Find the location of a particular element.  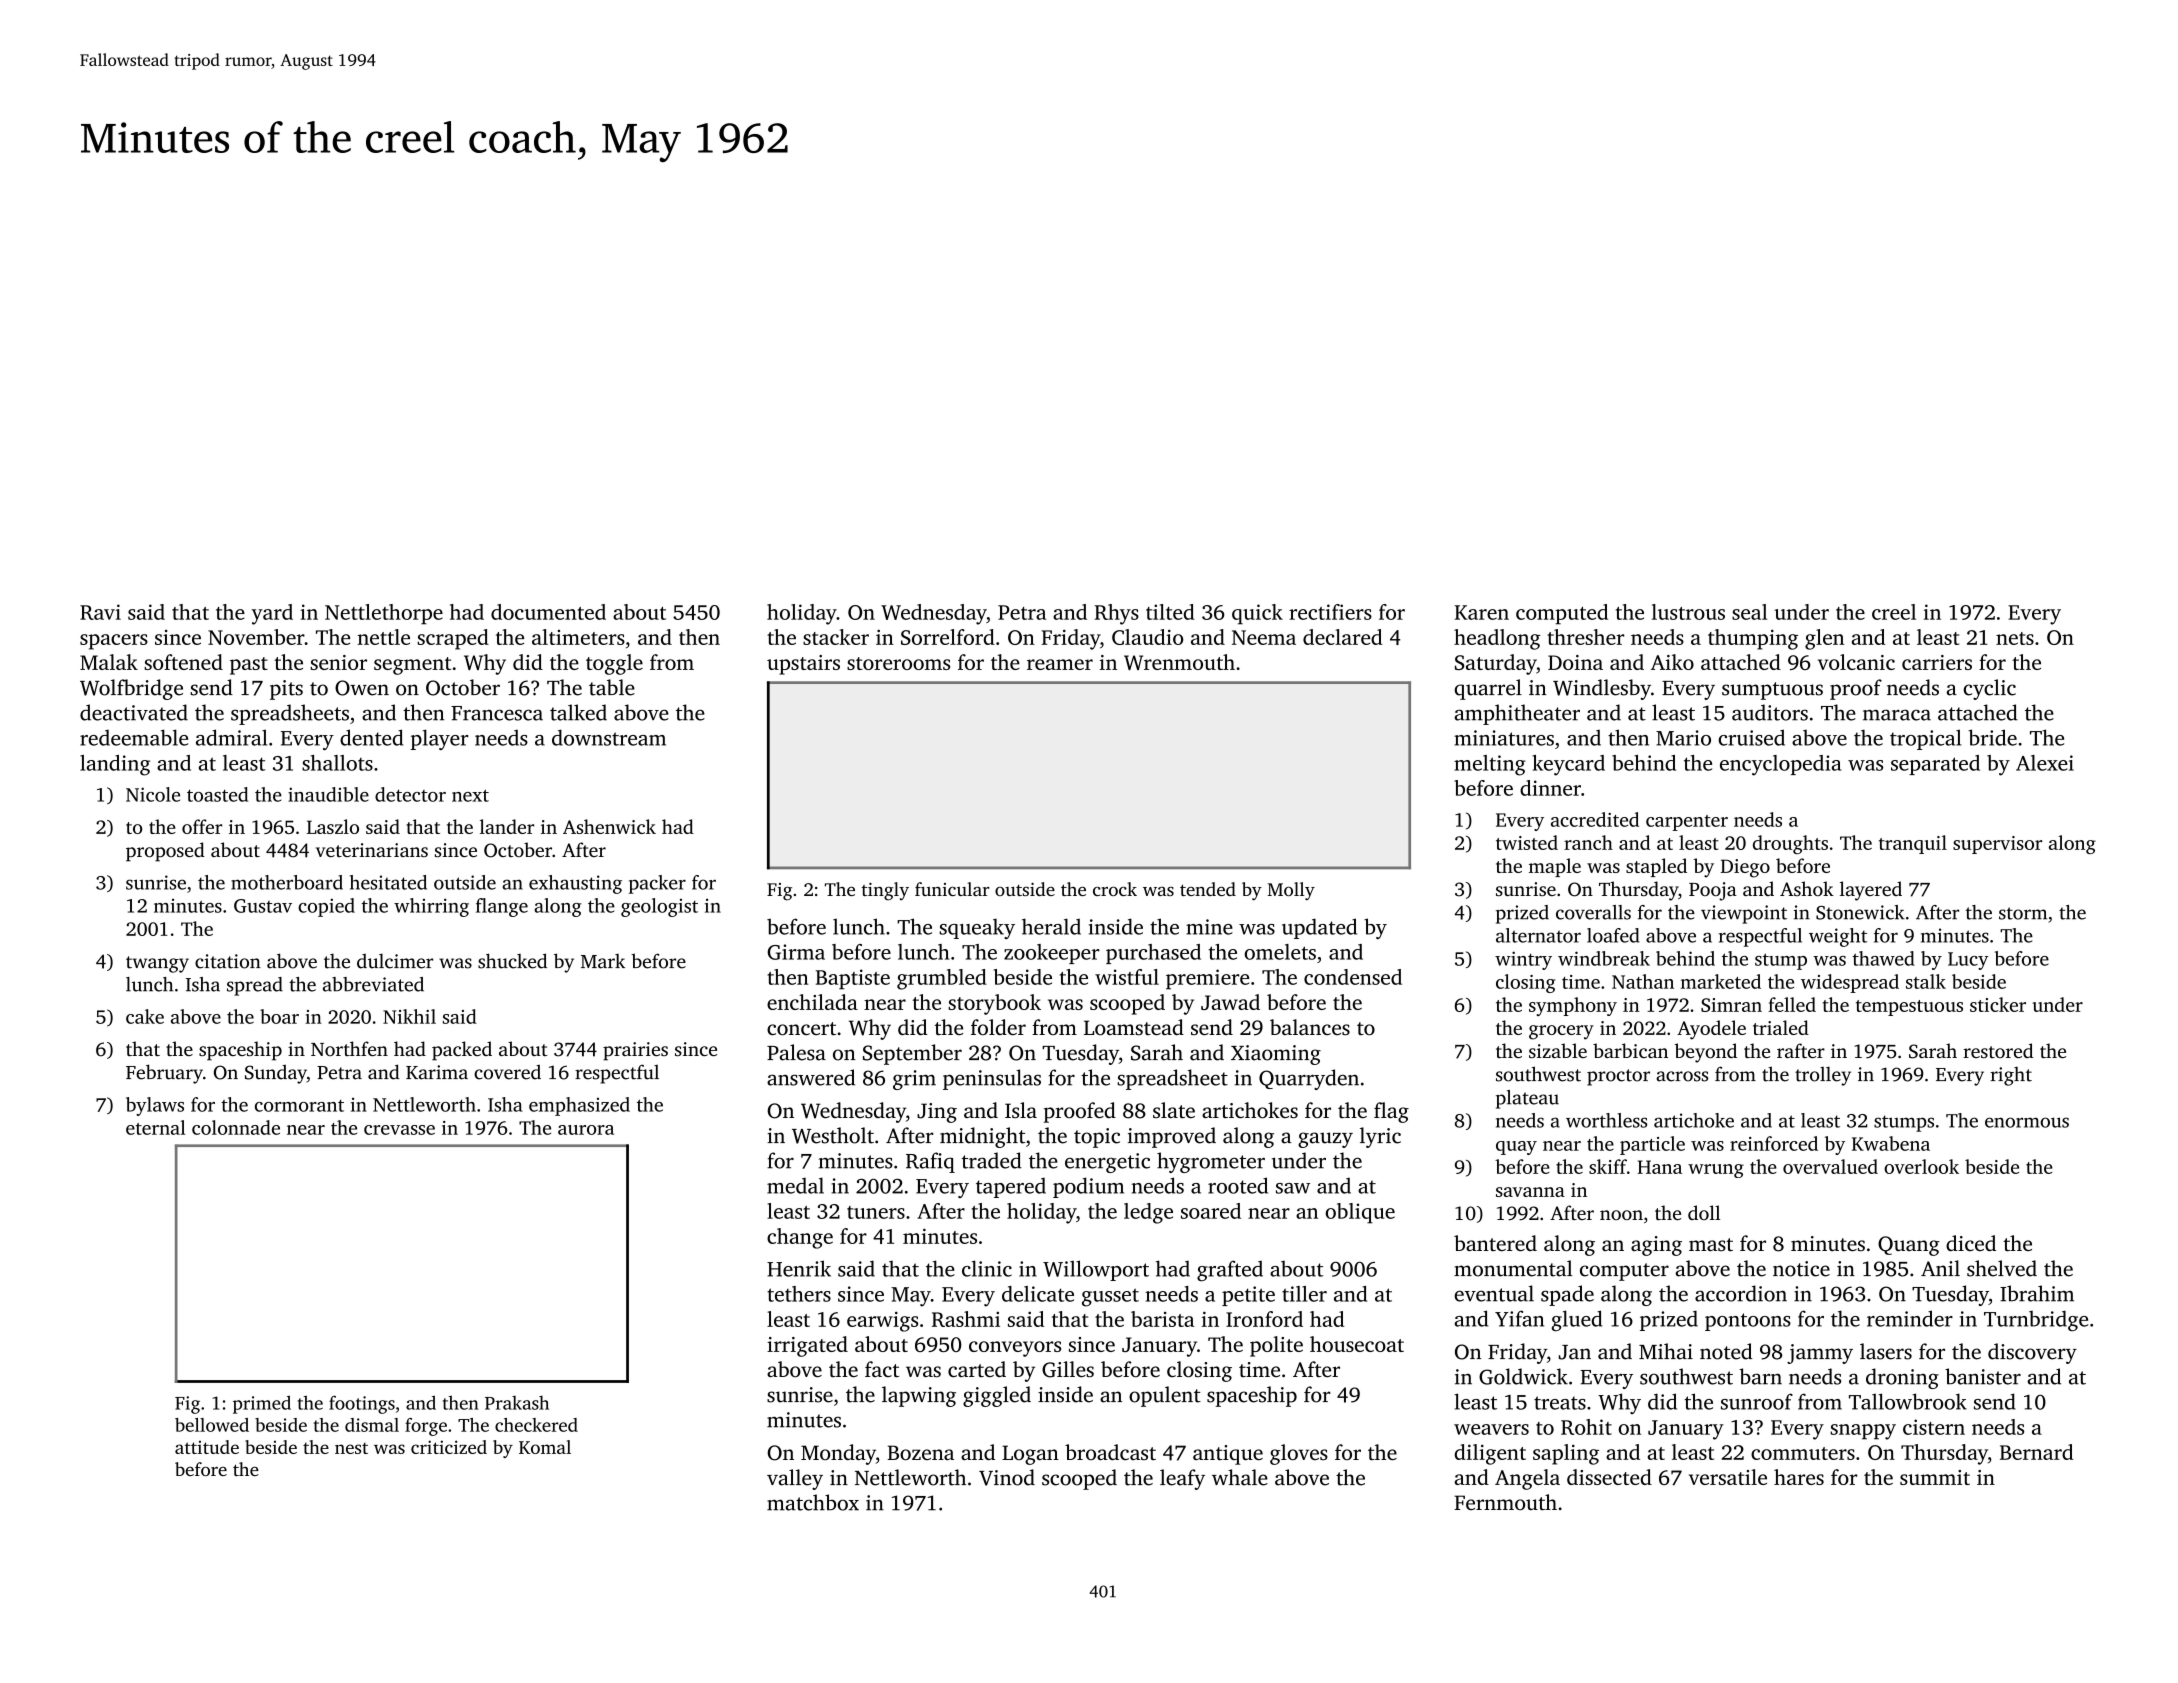

Isla is located at coordinates (1021, 1110).
